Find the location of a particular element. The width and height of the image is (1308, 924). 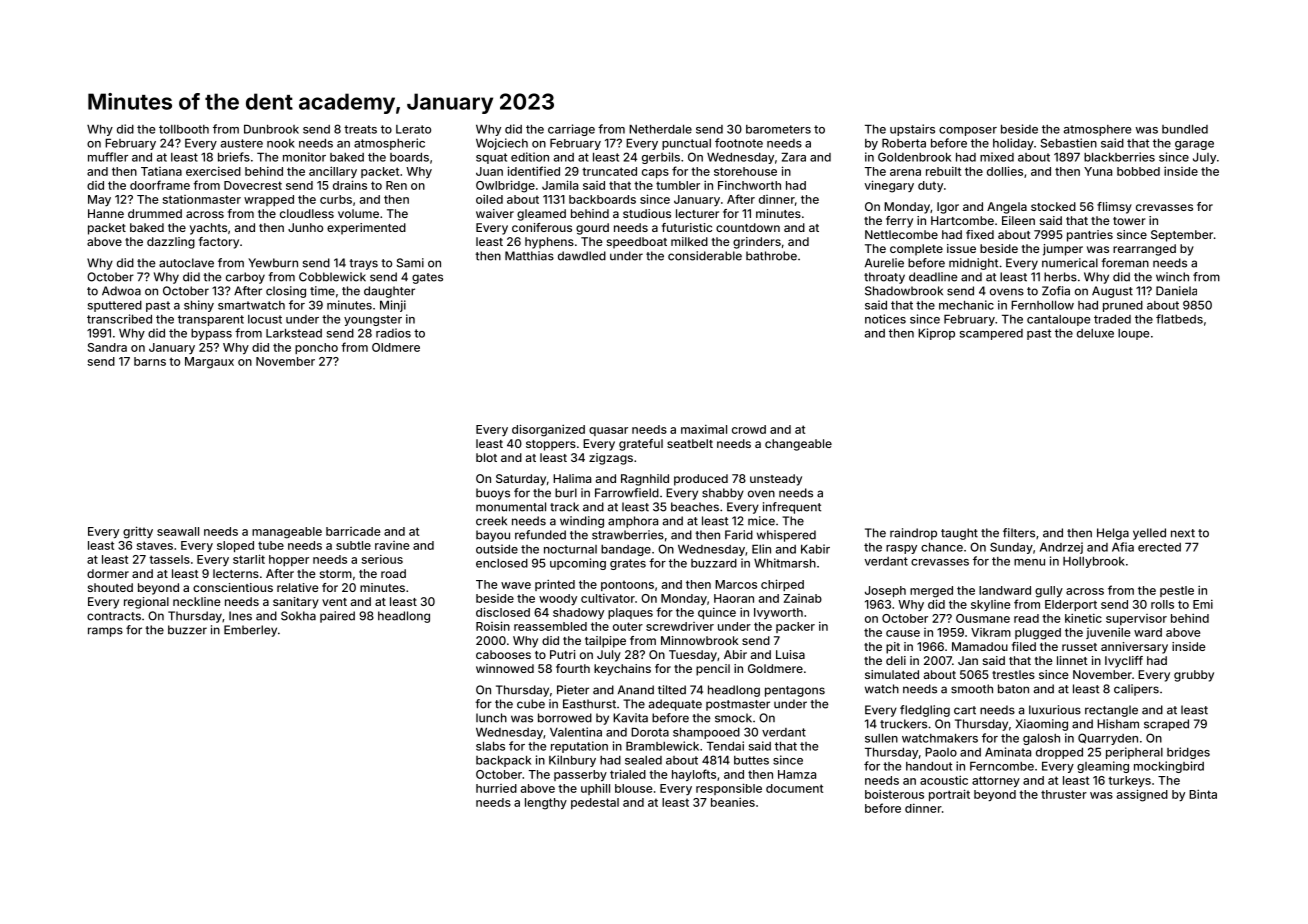

barricade is located at coordinates (353, 531).
